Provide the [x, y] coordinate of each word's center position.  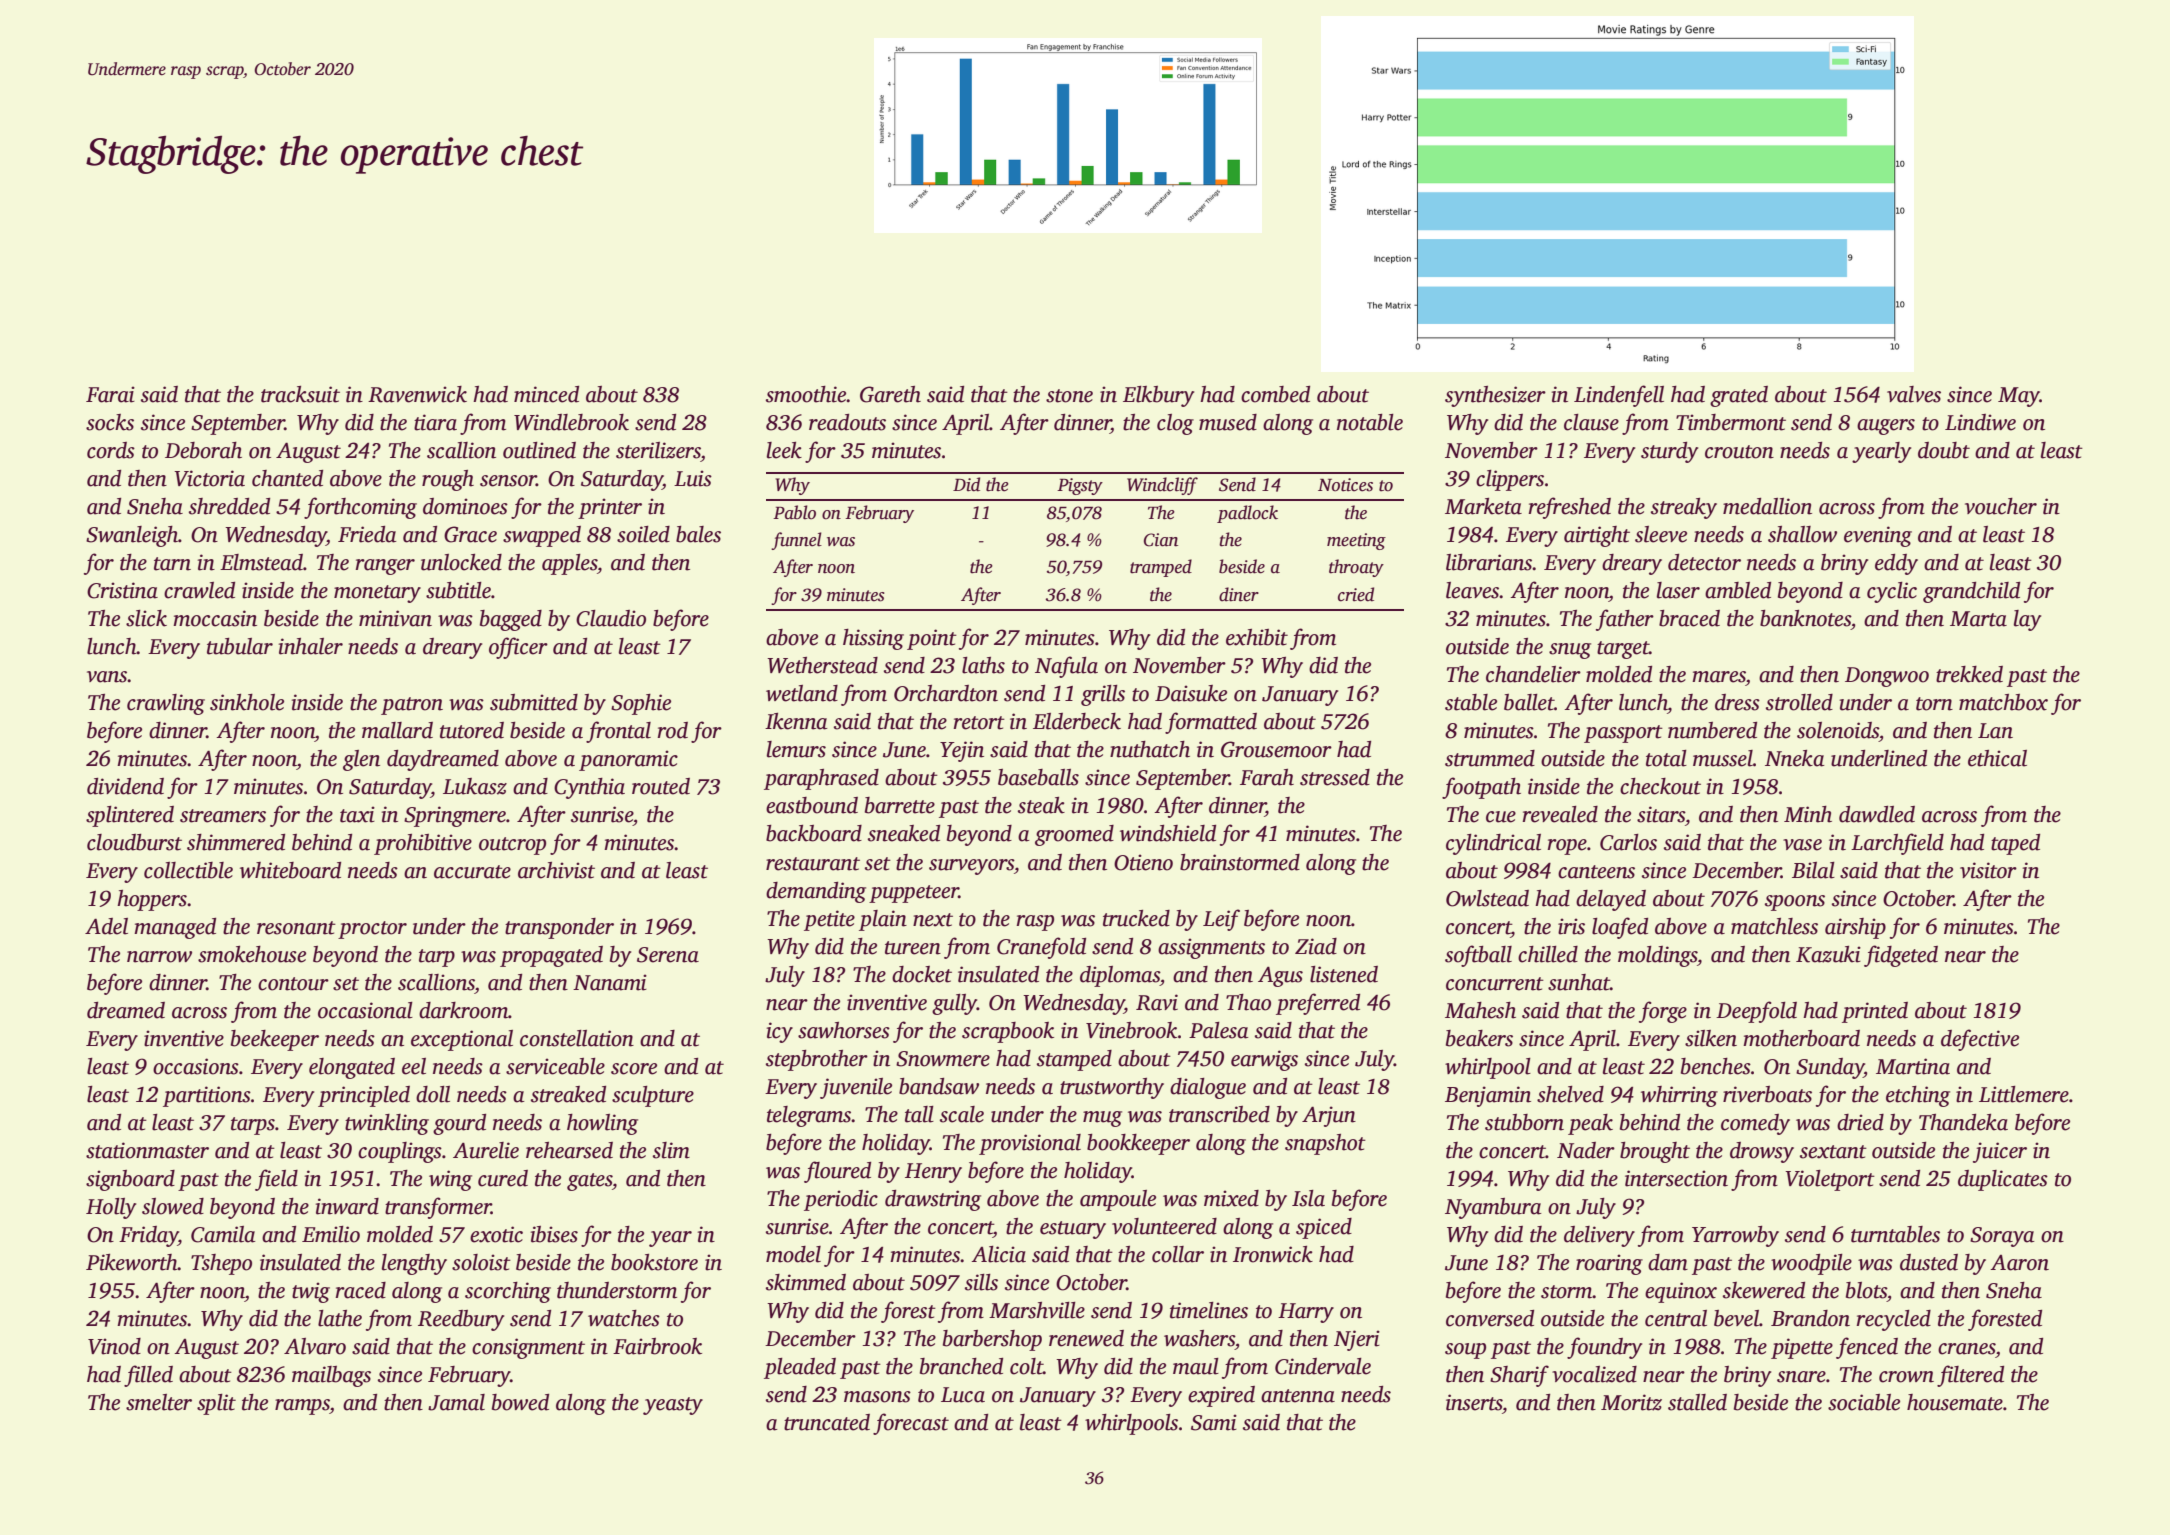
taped [2015, 844]
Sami [1214, 1422]
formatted [1211, 723]
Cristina [122, 590]
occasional [365, 1010]
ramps [302, 1407]
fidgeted [1901, 956]
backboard [814, 833]
